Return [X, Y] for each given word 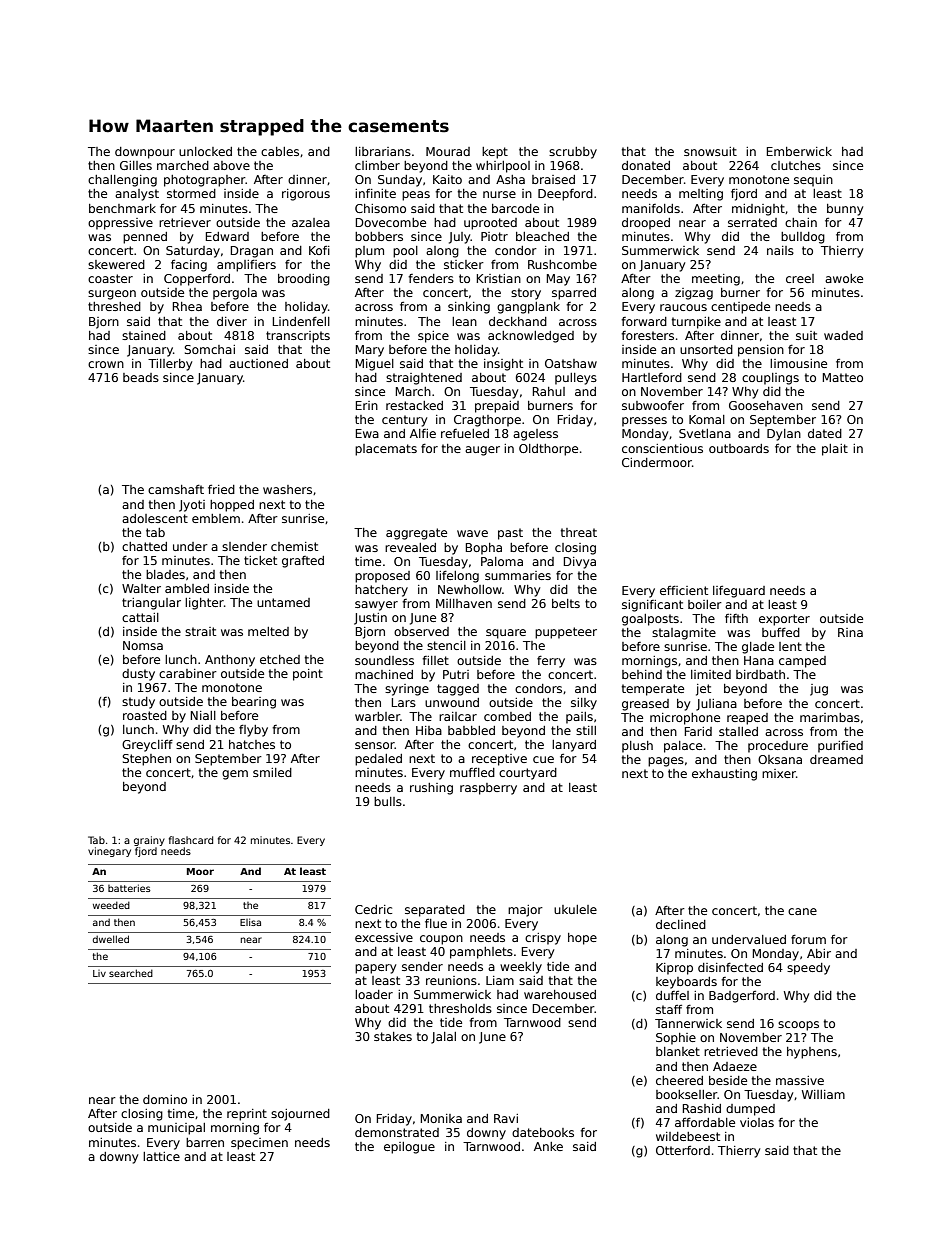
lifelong [457, 577]
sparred [574, 294]
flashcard [191, 840]
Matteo [843, 377]
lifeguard [739, 592]
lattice [161, 1156]
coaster [110, 278]
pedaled [378, 760]
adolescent [155, 518]
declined [681, 924]
